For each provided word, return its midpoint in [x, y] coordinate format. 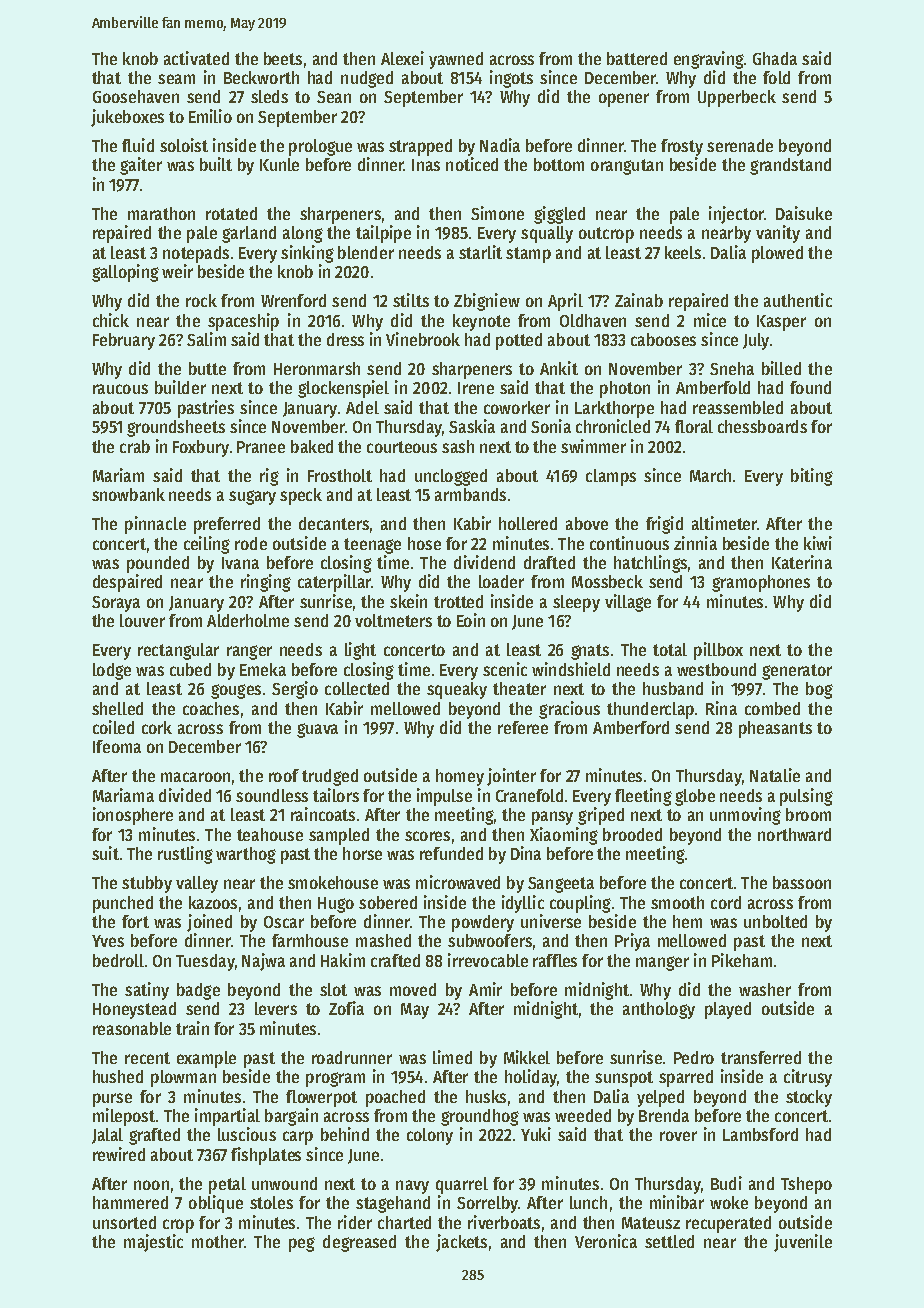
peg [302, 1244]
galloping [125, 273]
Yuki [536, 1134]
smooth [677, 902]
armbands [470, 494]
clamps [611, 477]
